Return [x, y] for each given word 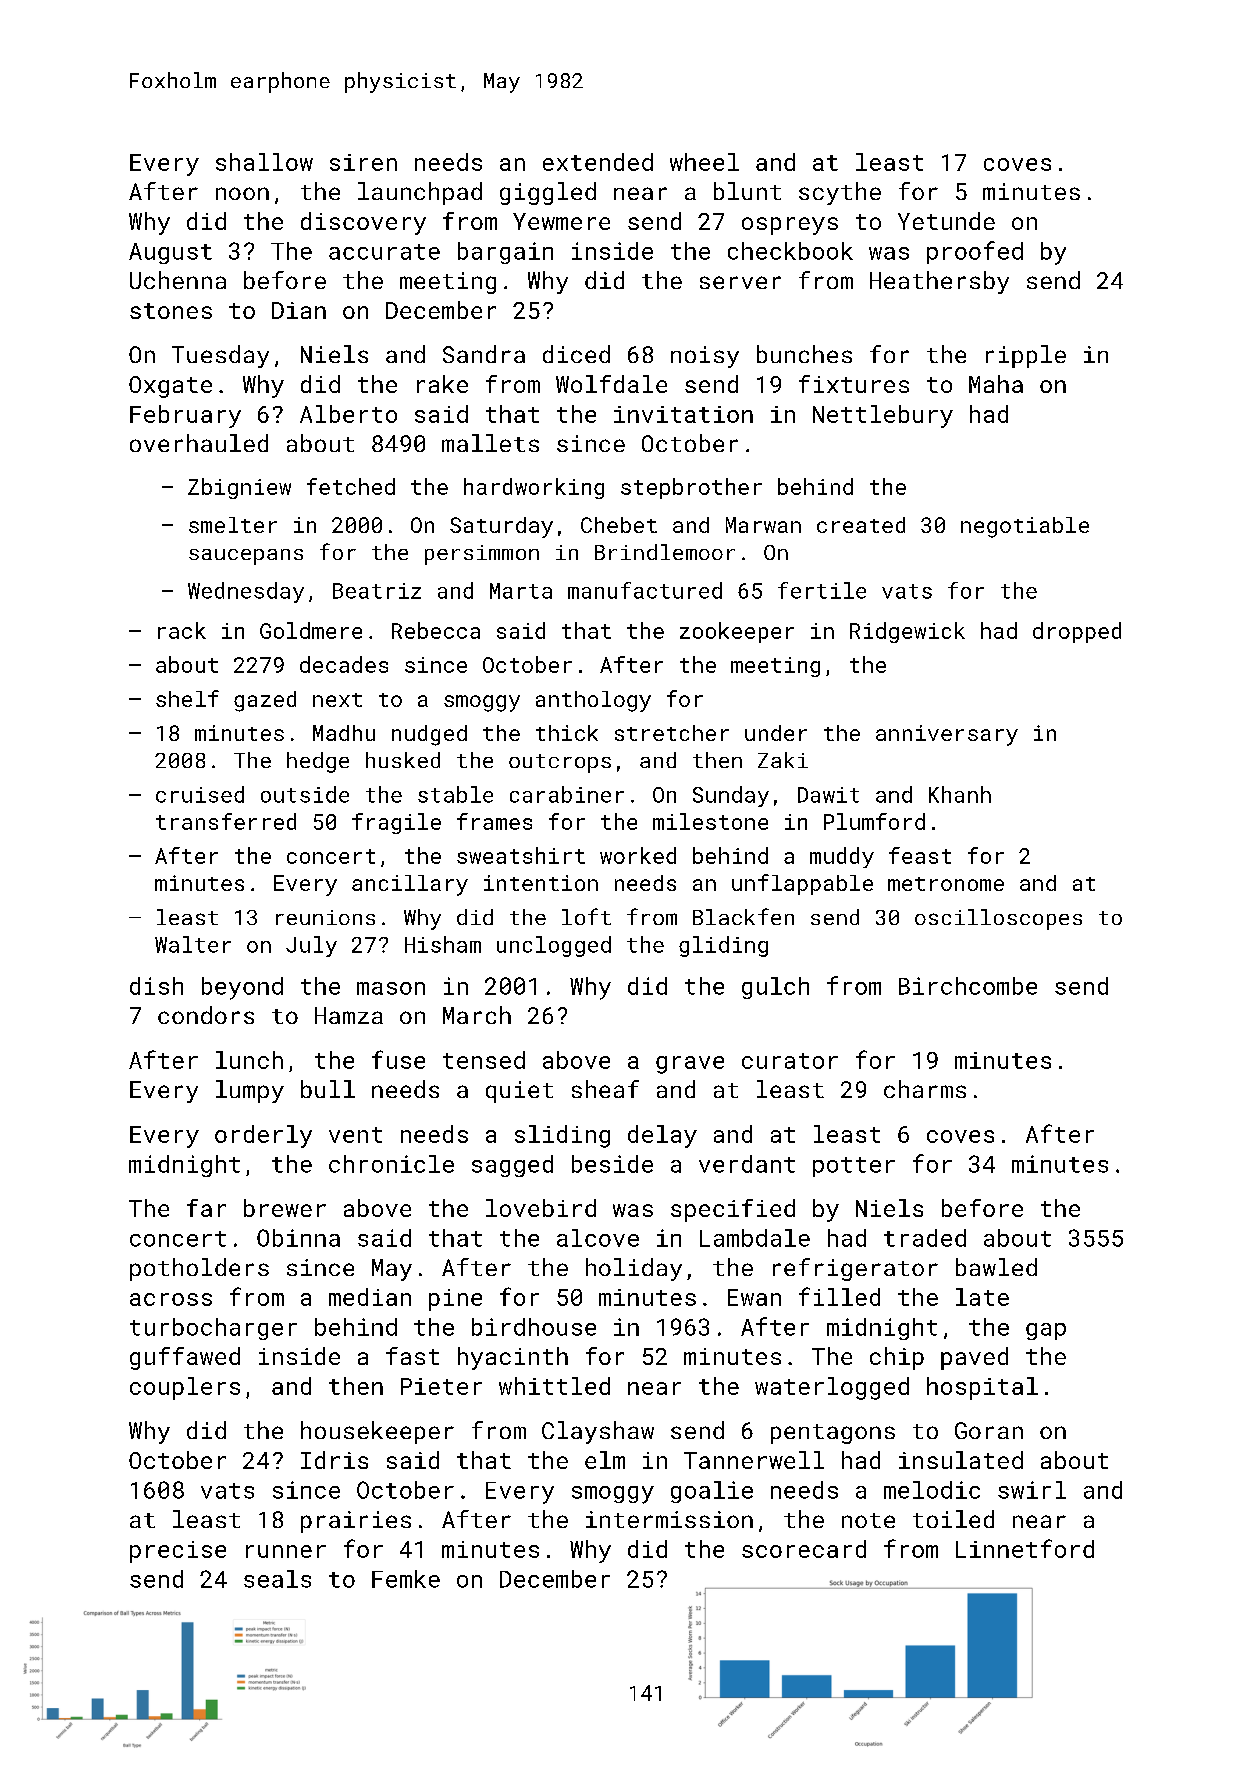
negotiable [1025, 527]
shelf [187, 698]
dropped [1077, 632]
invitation [683, 414]
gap [1046, 1331]
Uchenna [178, 280]
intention [541, 883]
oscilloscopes [998, 919]
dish [156, 986]
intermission [669, 1519]
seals [277, 1579]
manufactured [645, 590]
